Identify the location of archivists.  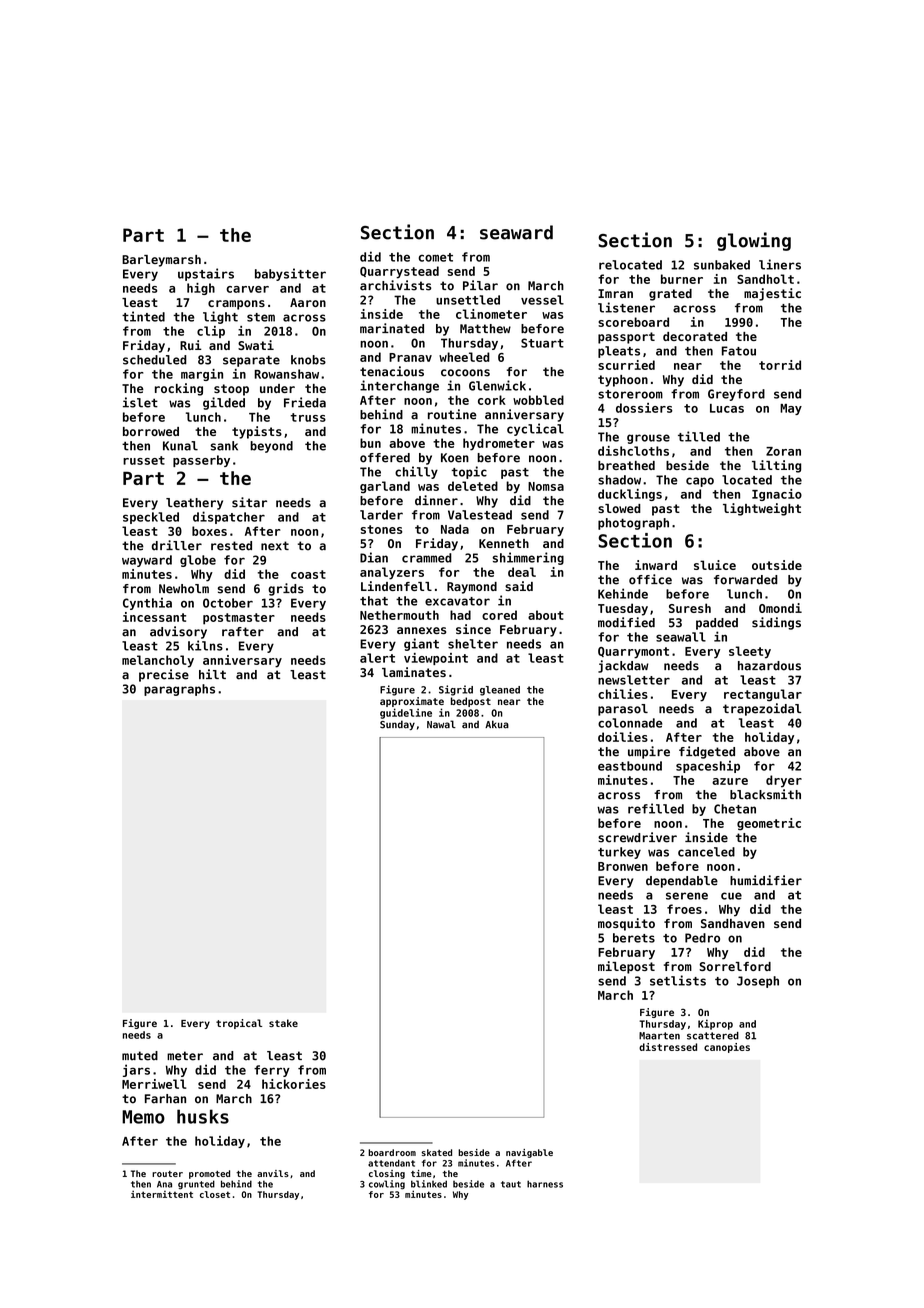
(396, 285).
